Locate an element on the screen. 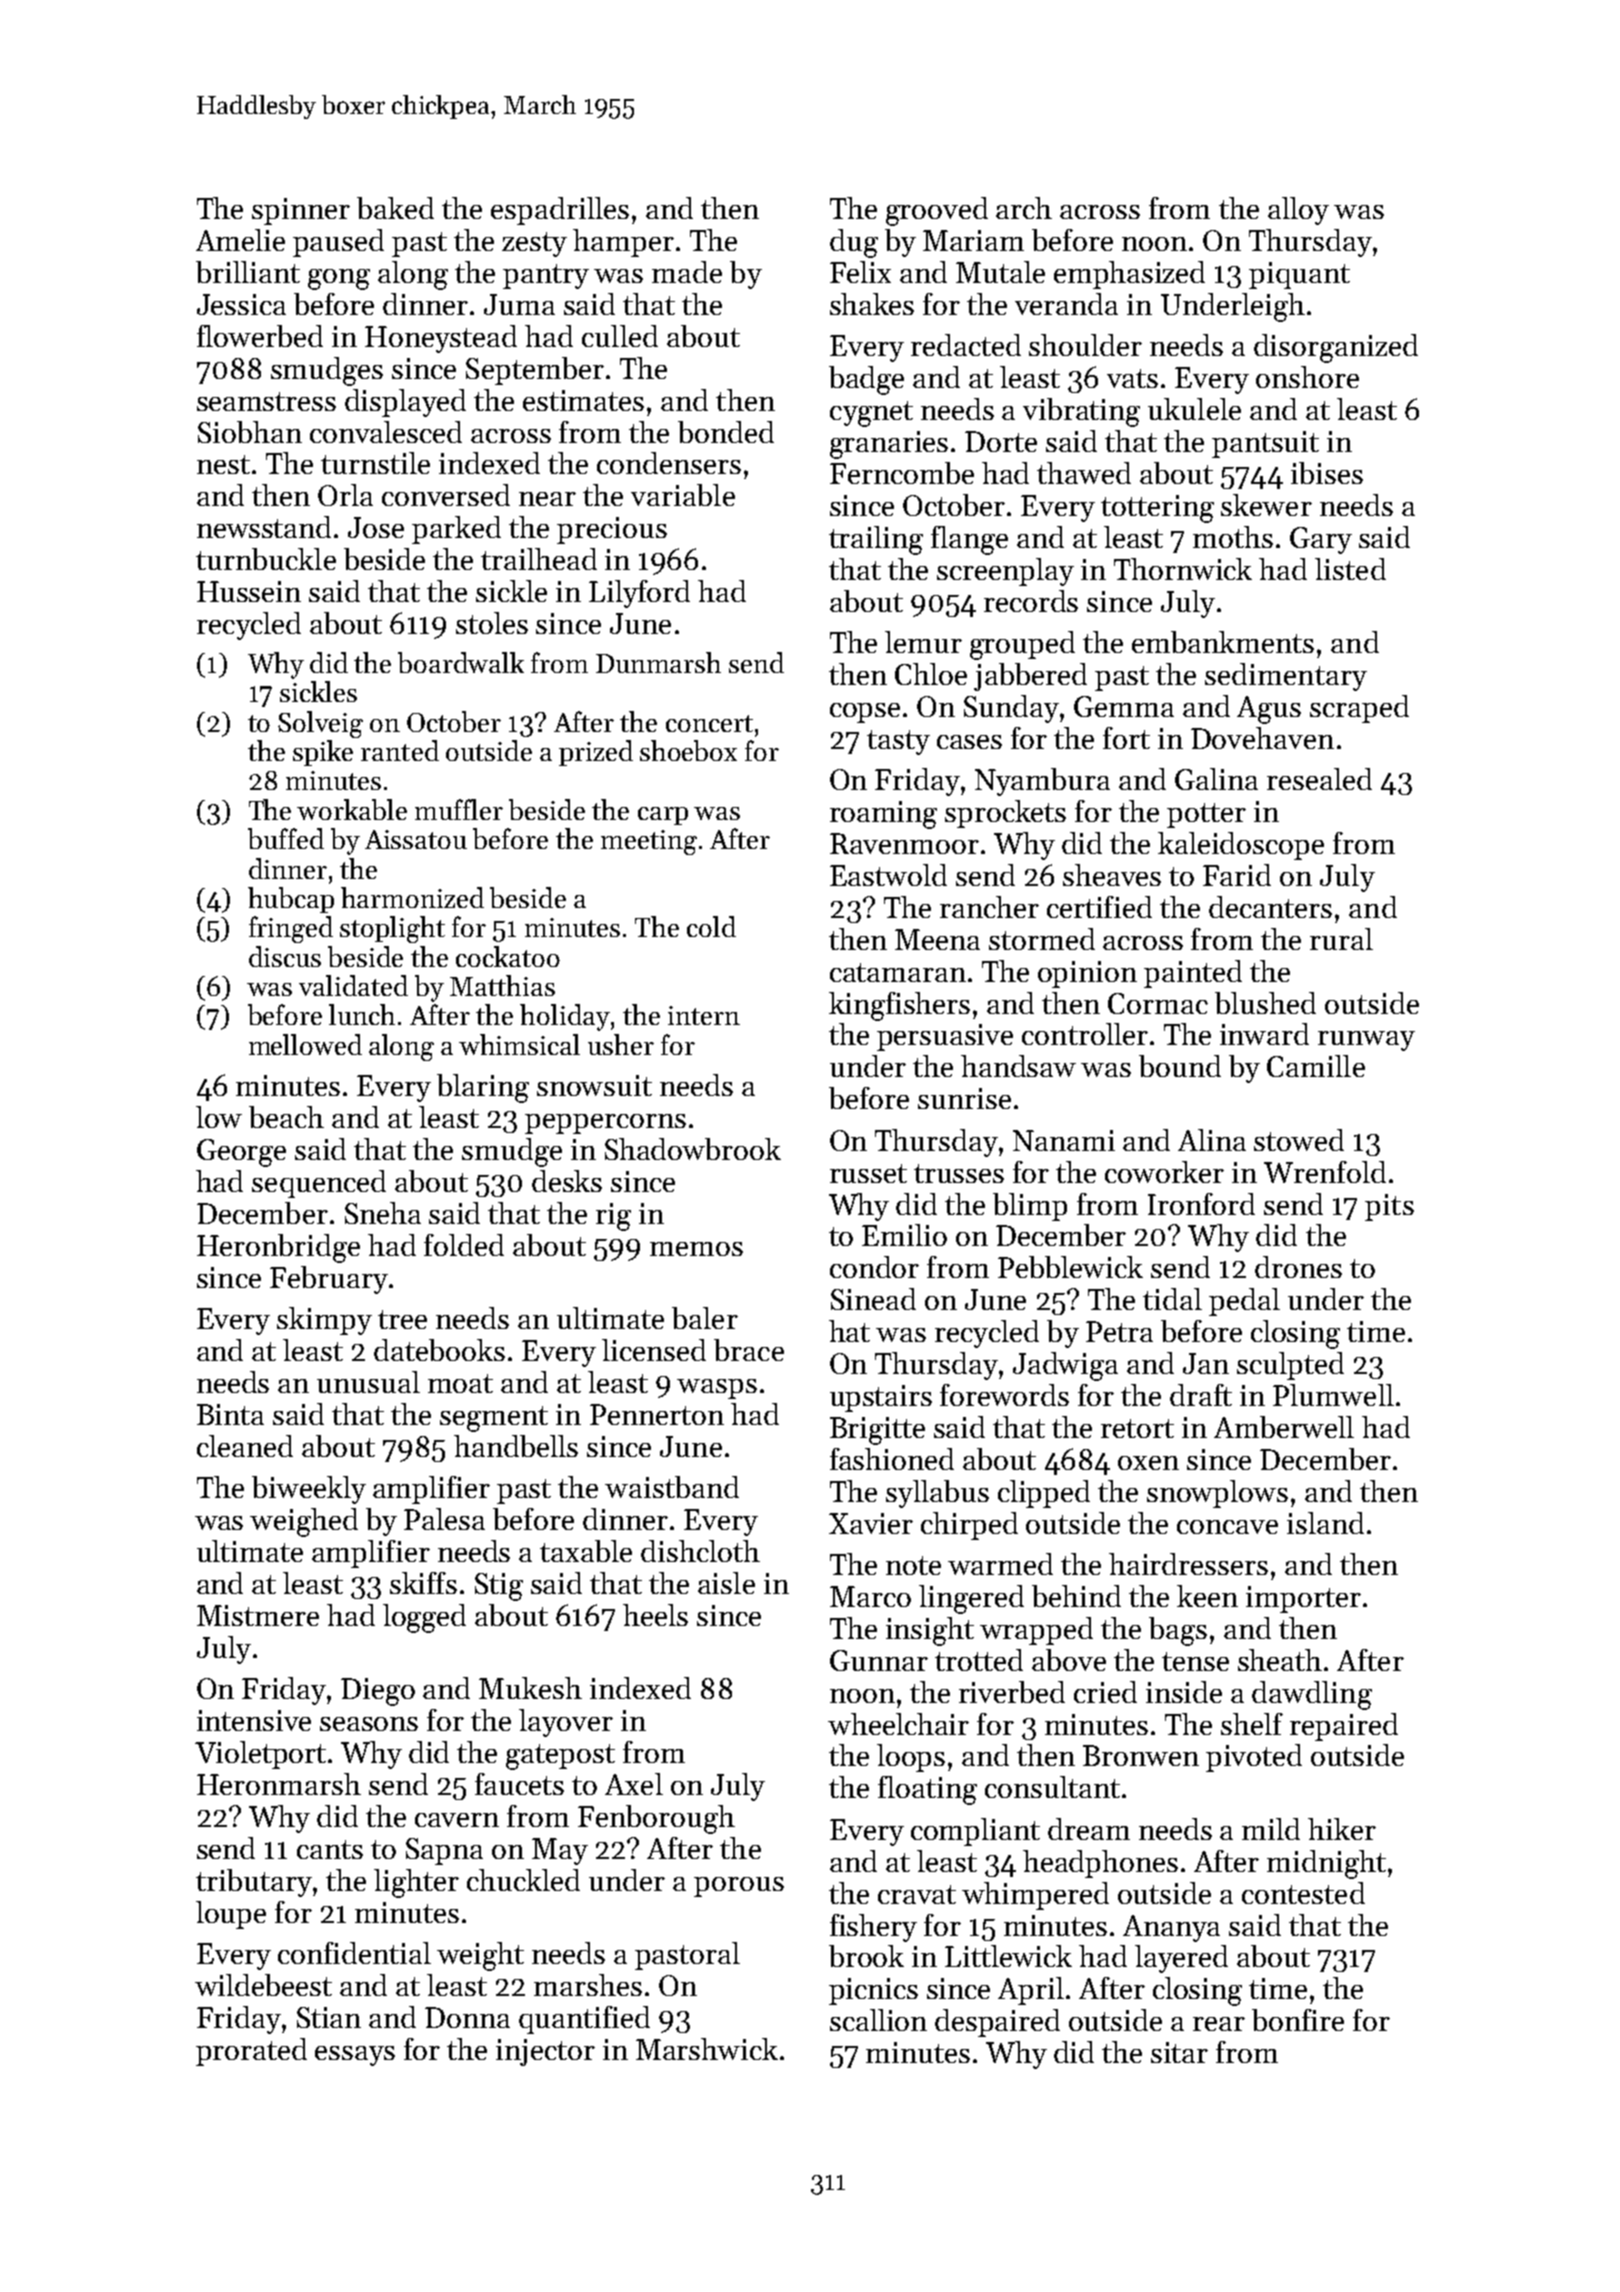  resealed is located at coordinates (1319, 779).
